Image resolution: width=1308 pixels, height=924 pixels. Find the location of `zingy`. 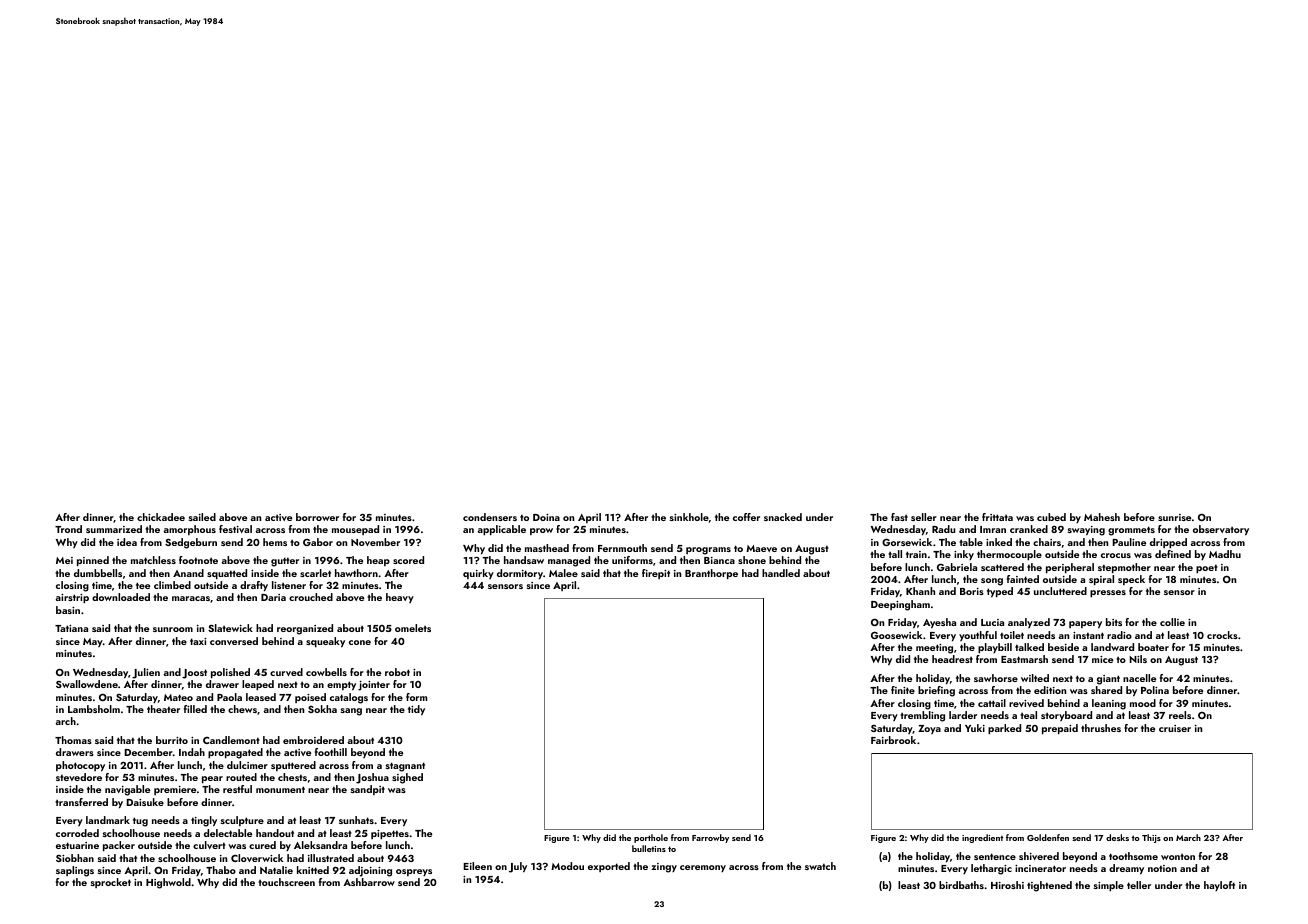

zingy is located at coordinates (664, 868).
